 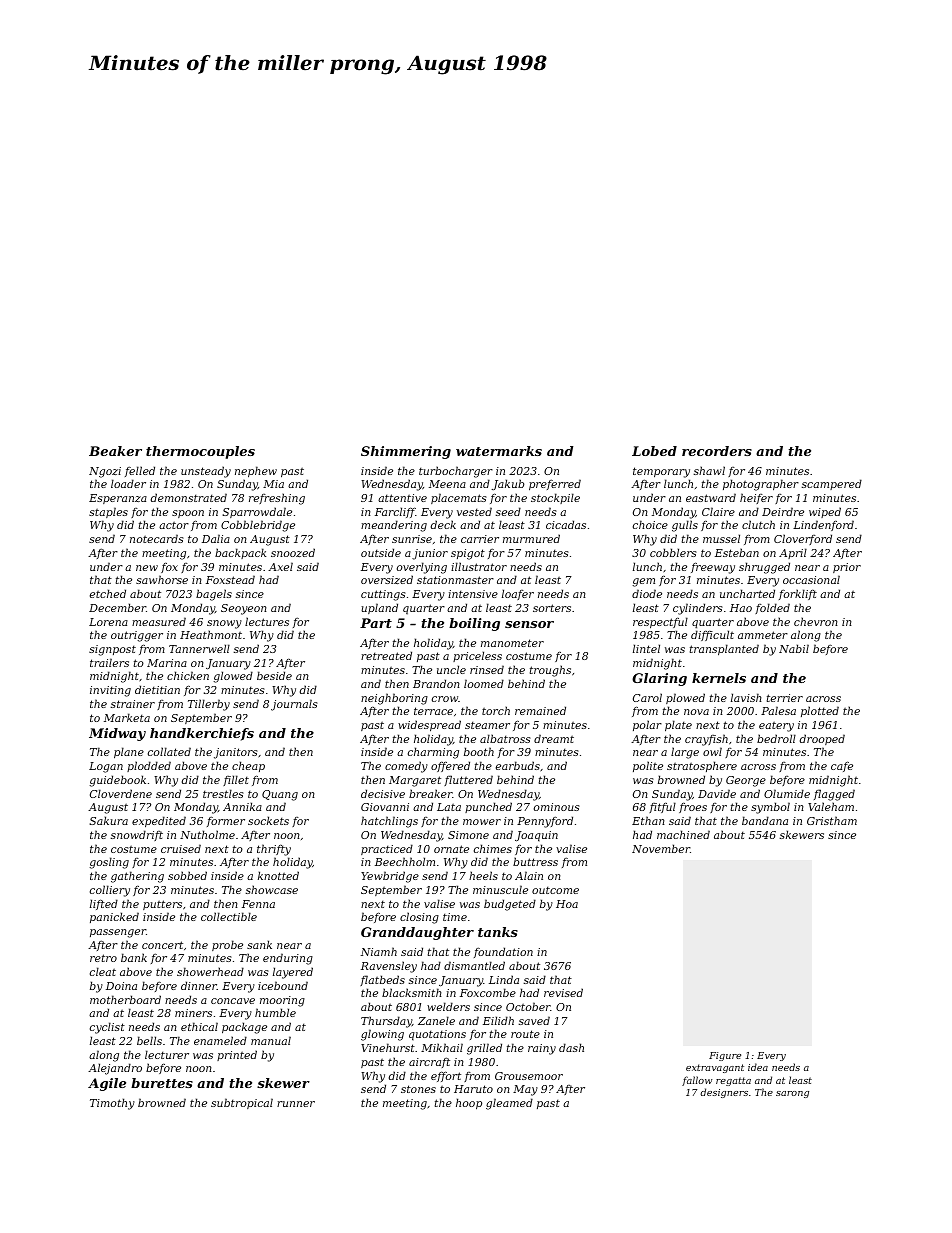 What do you see at coordinates (498, 932) in the page?
I see `tanks` at bounding box center [498, 932].
